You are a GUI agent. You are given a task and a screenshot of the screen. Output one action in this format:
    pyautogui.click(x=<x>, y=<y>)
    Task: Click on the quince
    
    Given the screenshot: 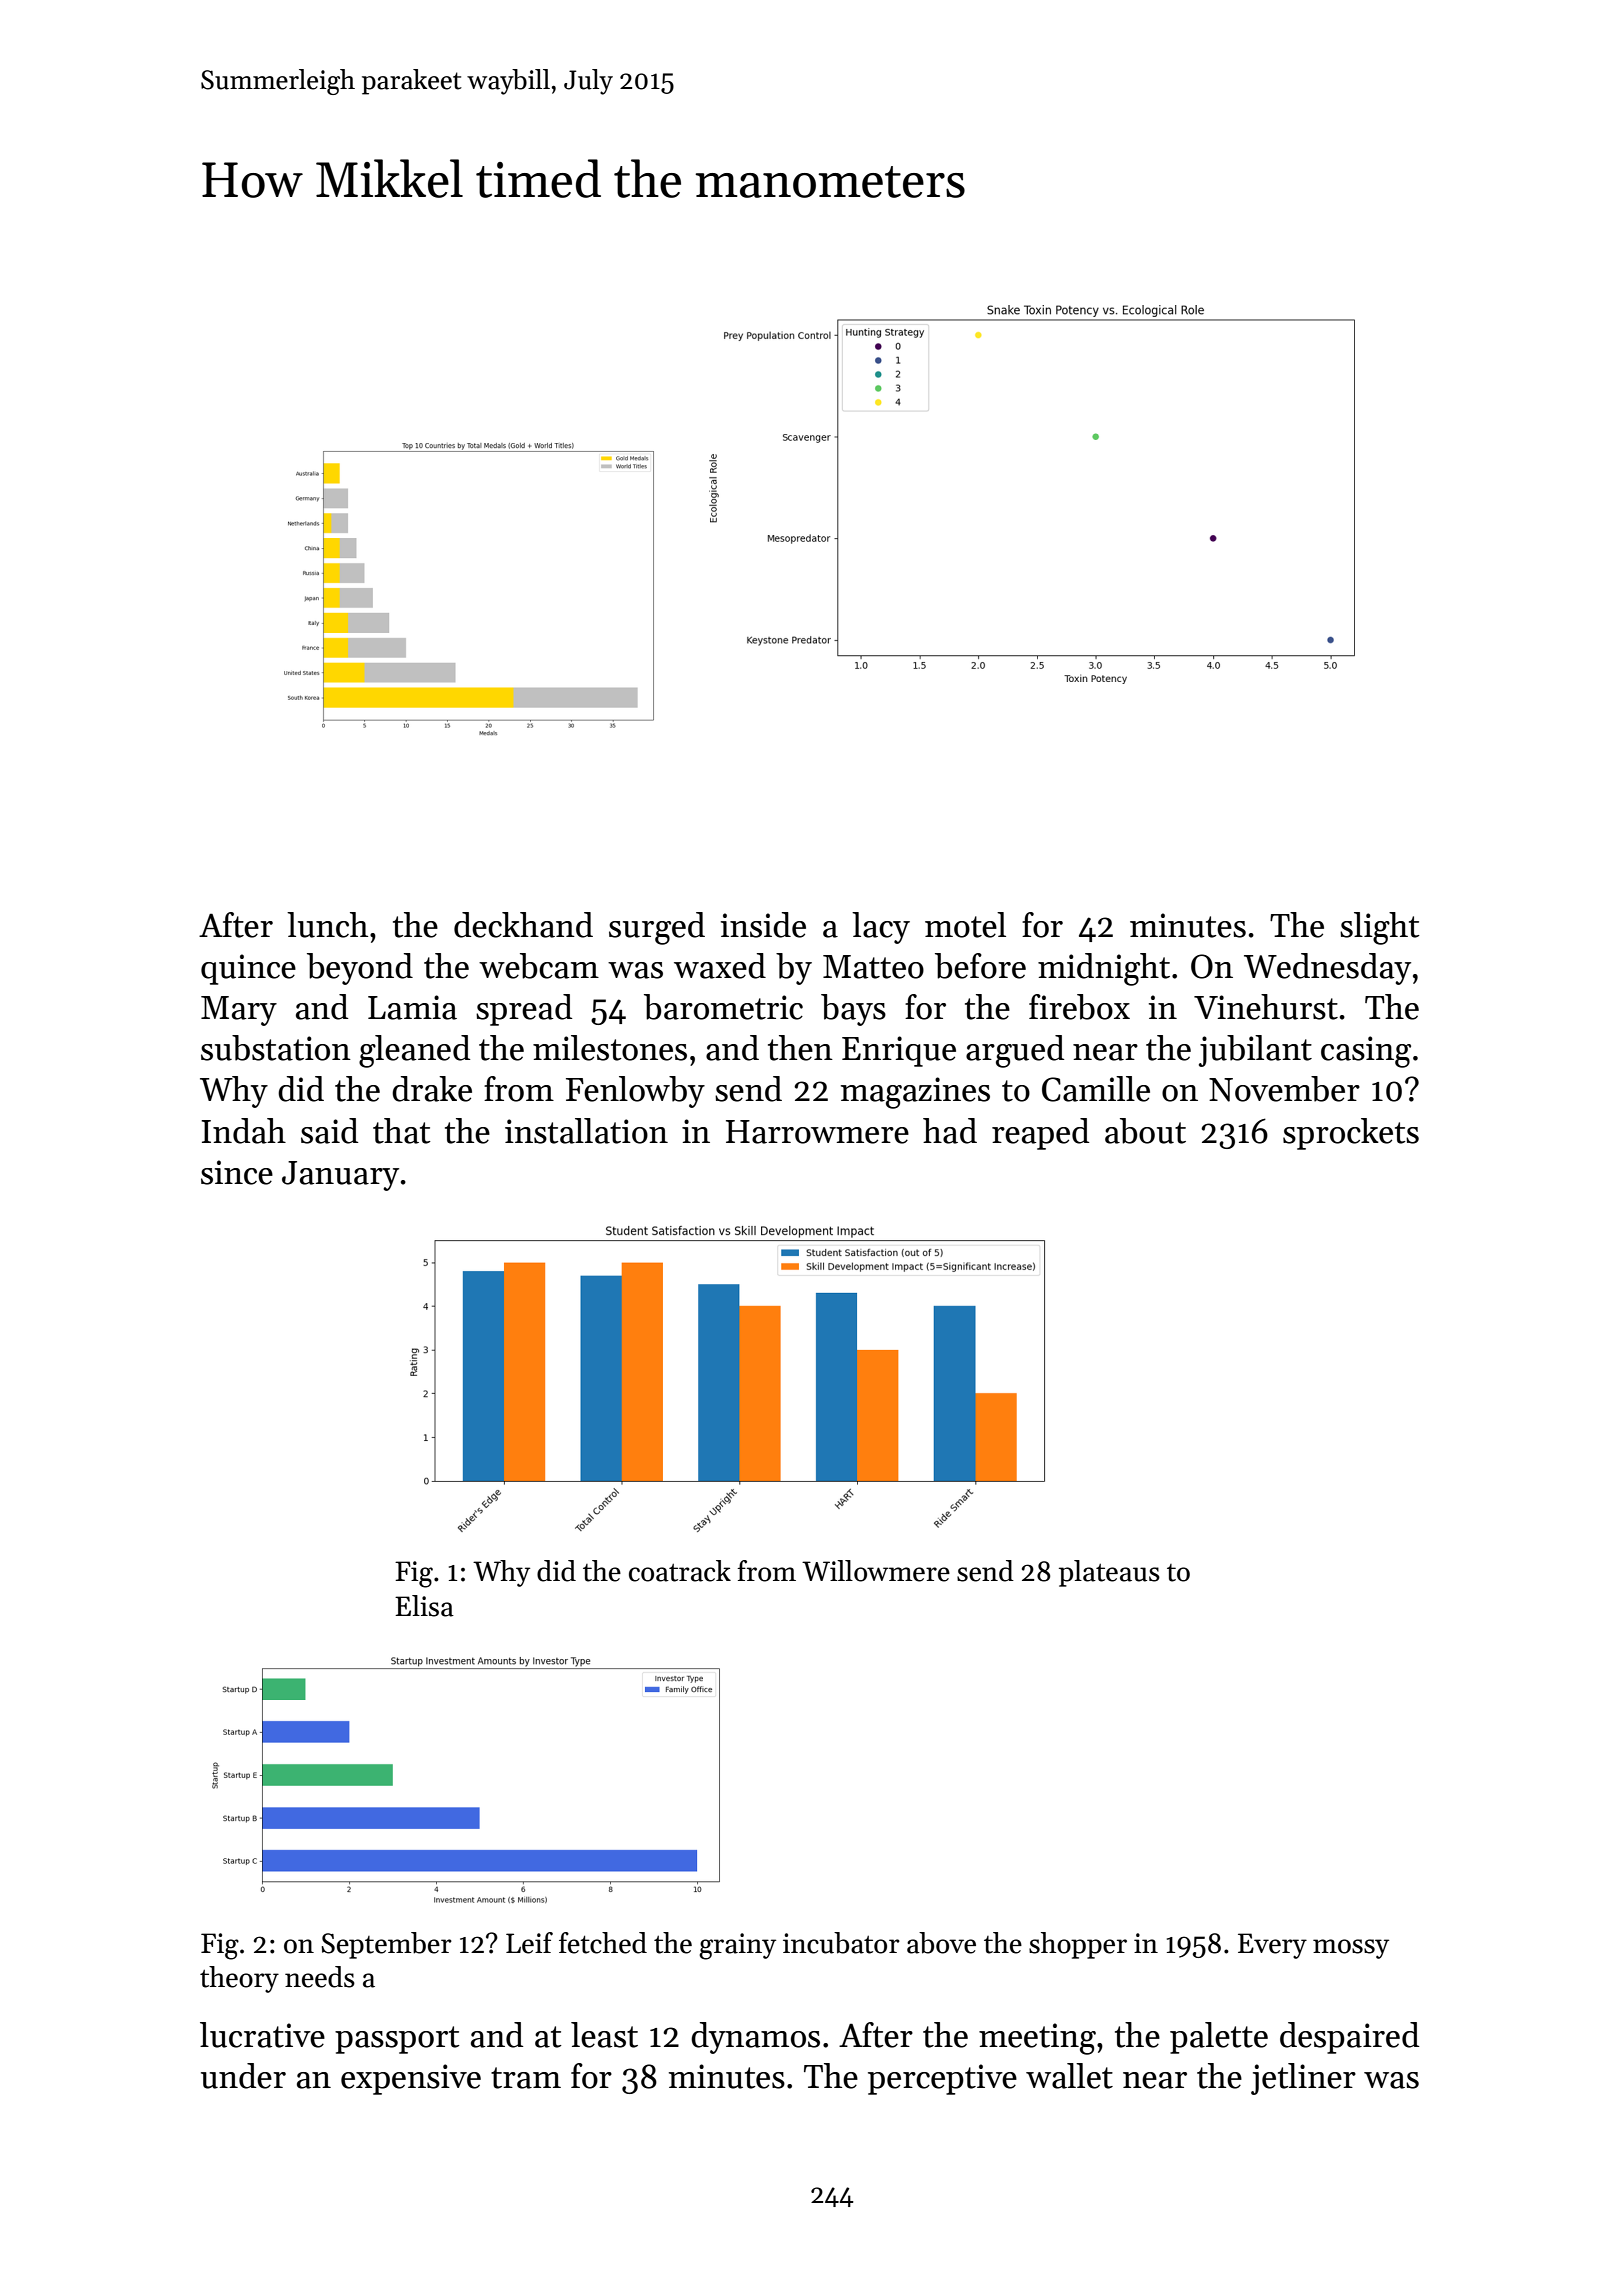 What is the action you would take?
    pyautogui.click(x=248, y=969)
